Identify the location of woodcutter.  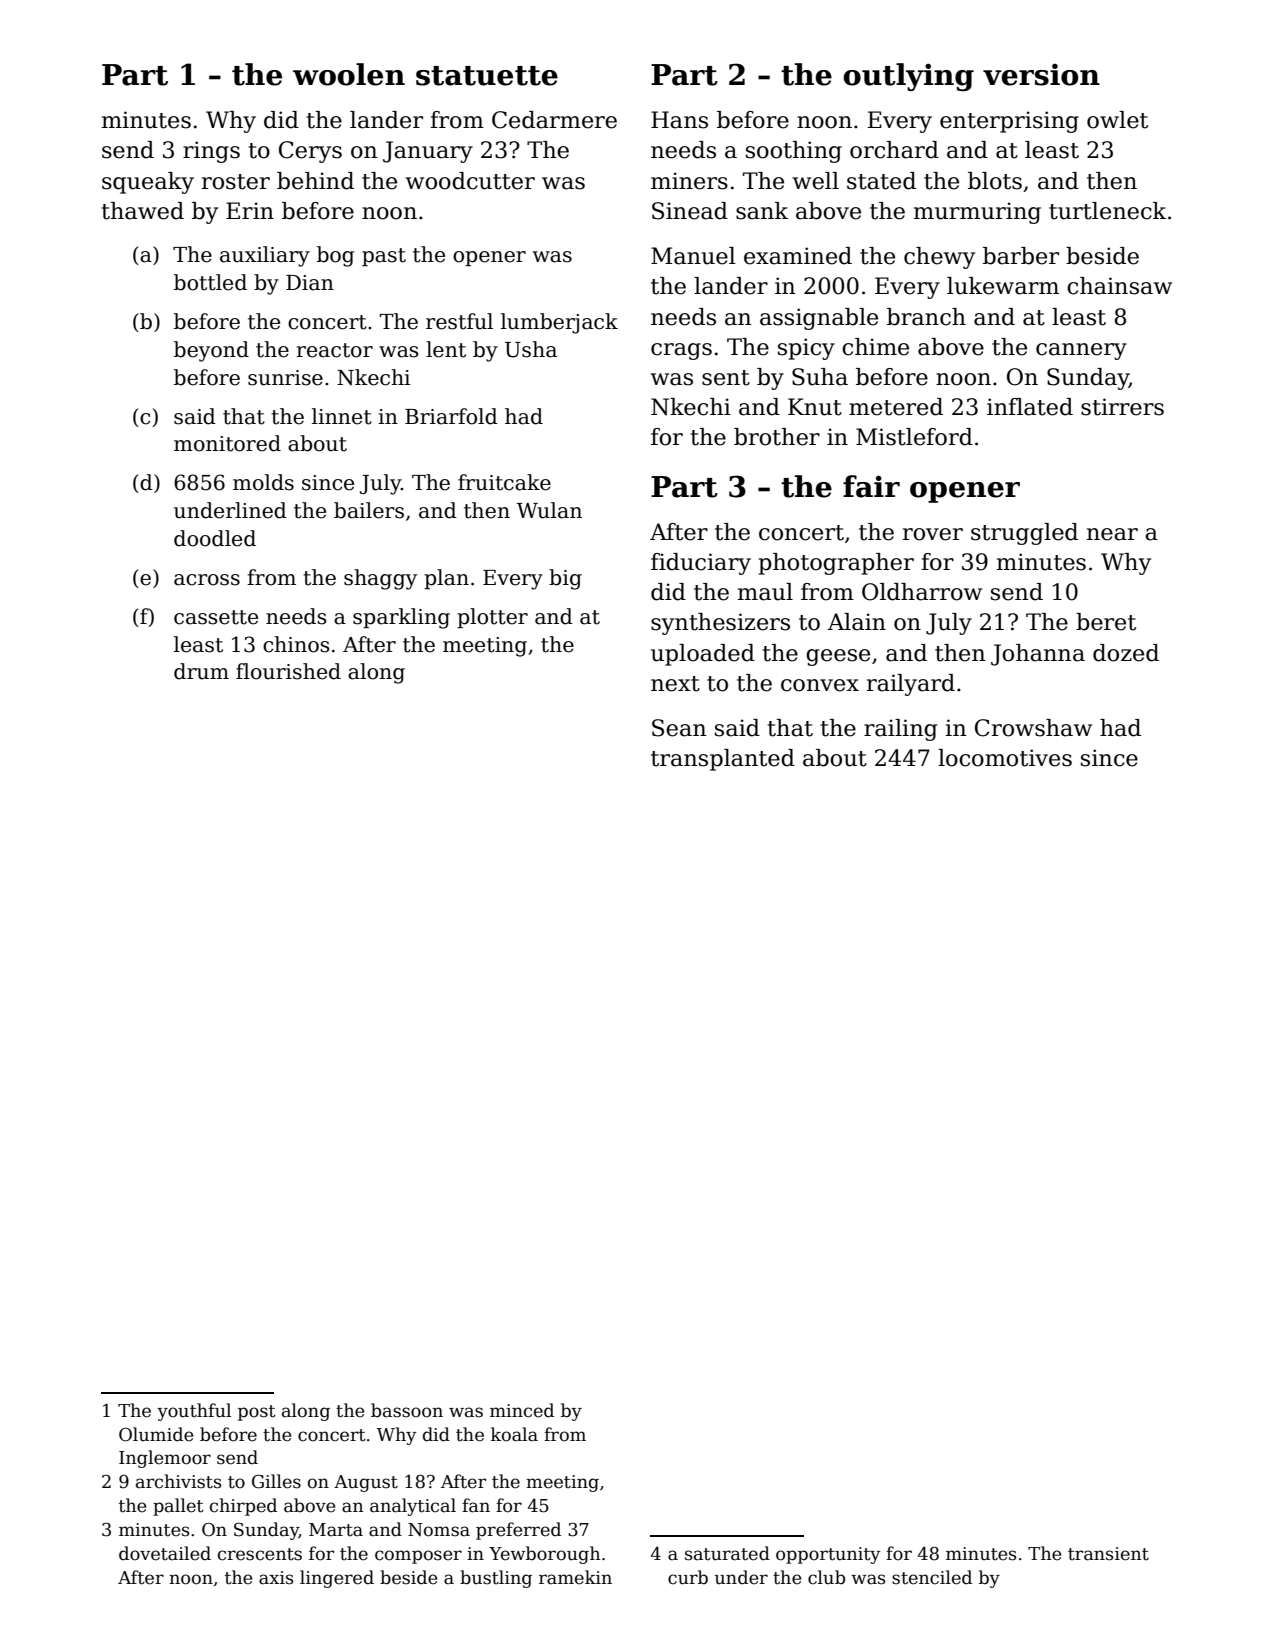
(470, 181).
